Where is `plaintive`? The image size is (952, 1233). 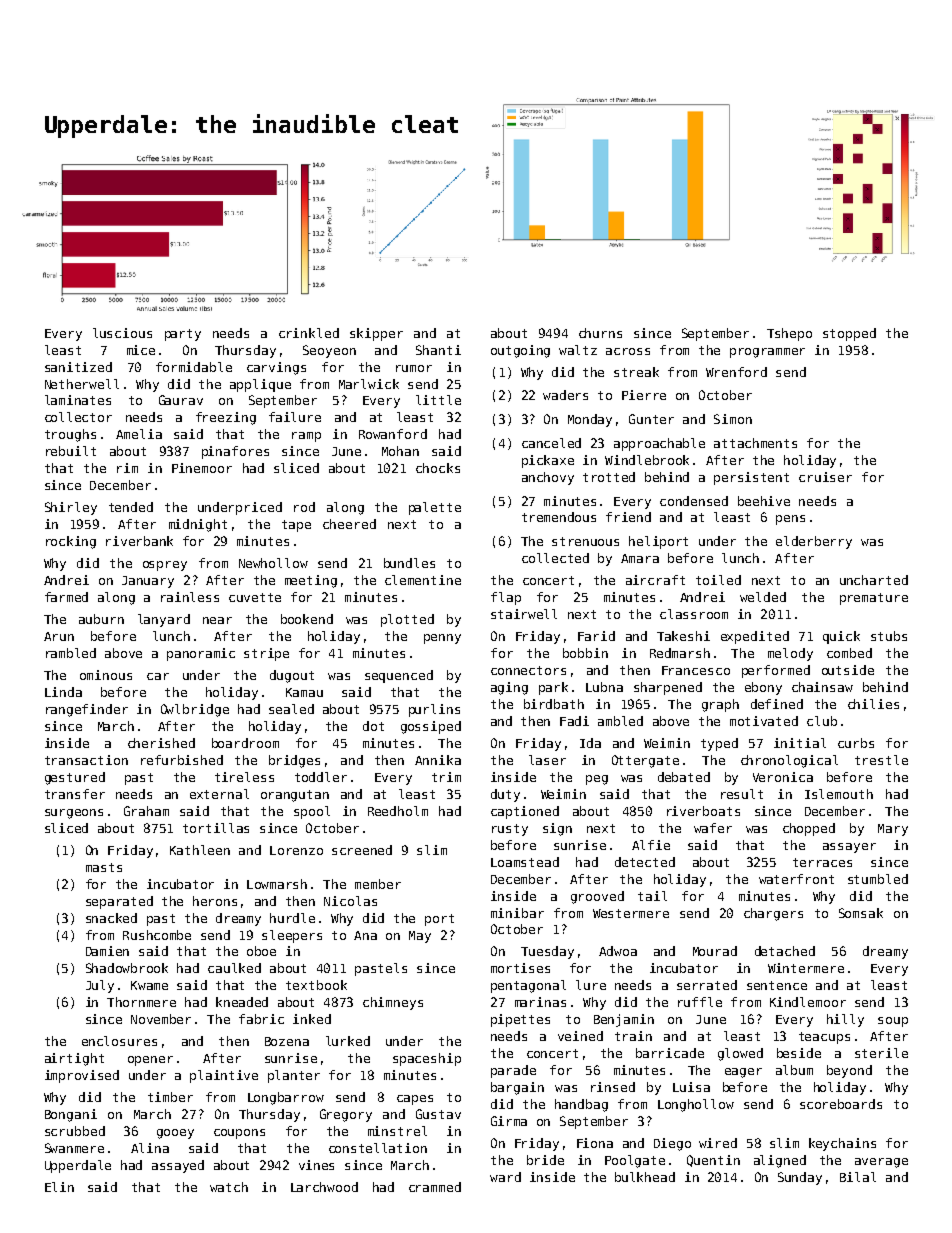
plaintive is located at coordinates (224, 1076).
